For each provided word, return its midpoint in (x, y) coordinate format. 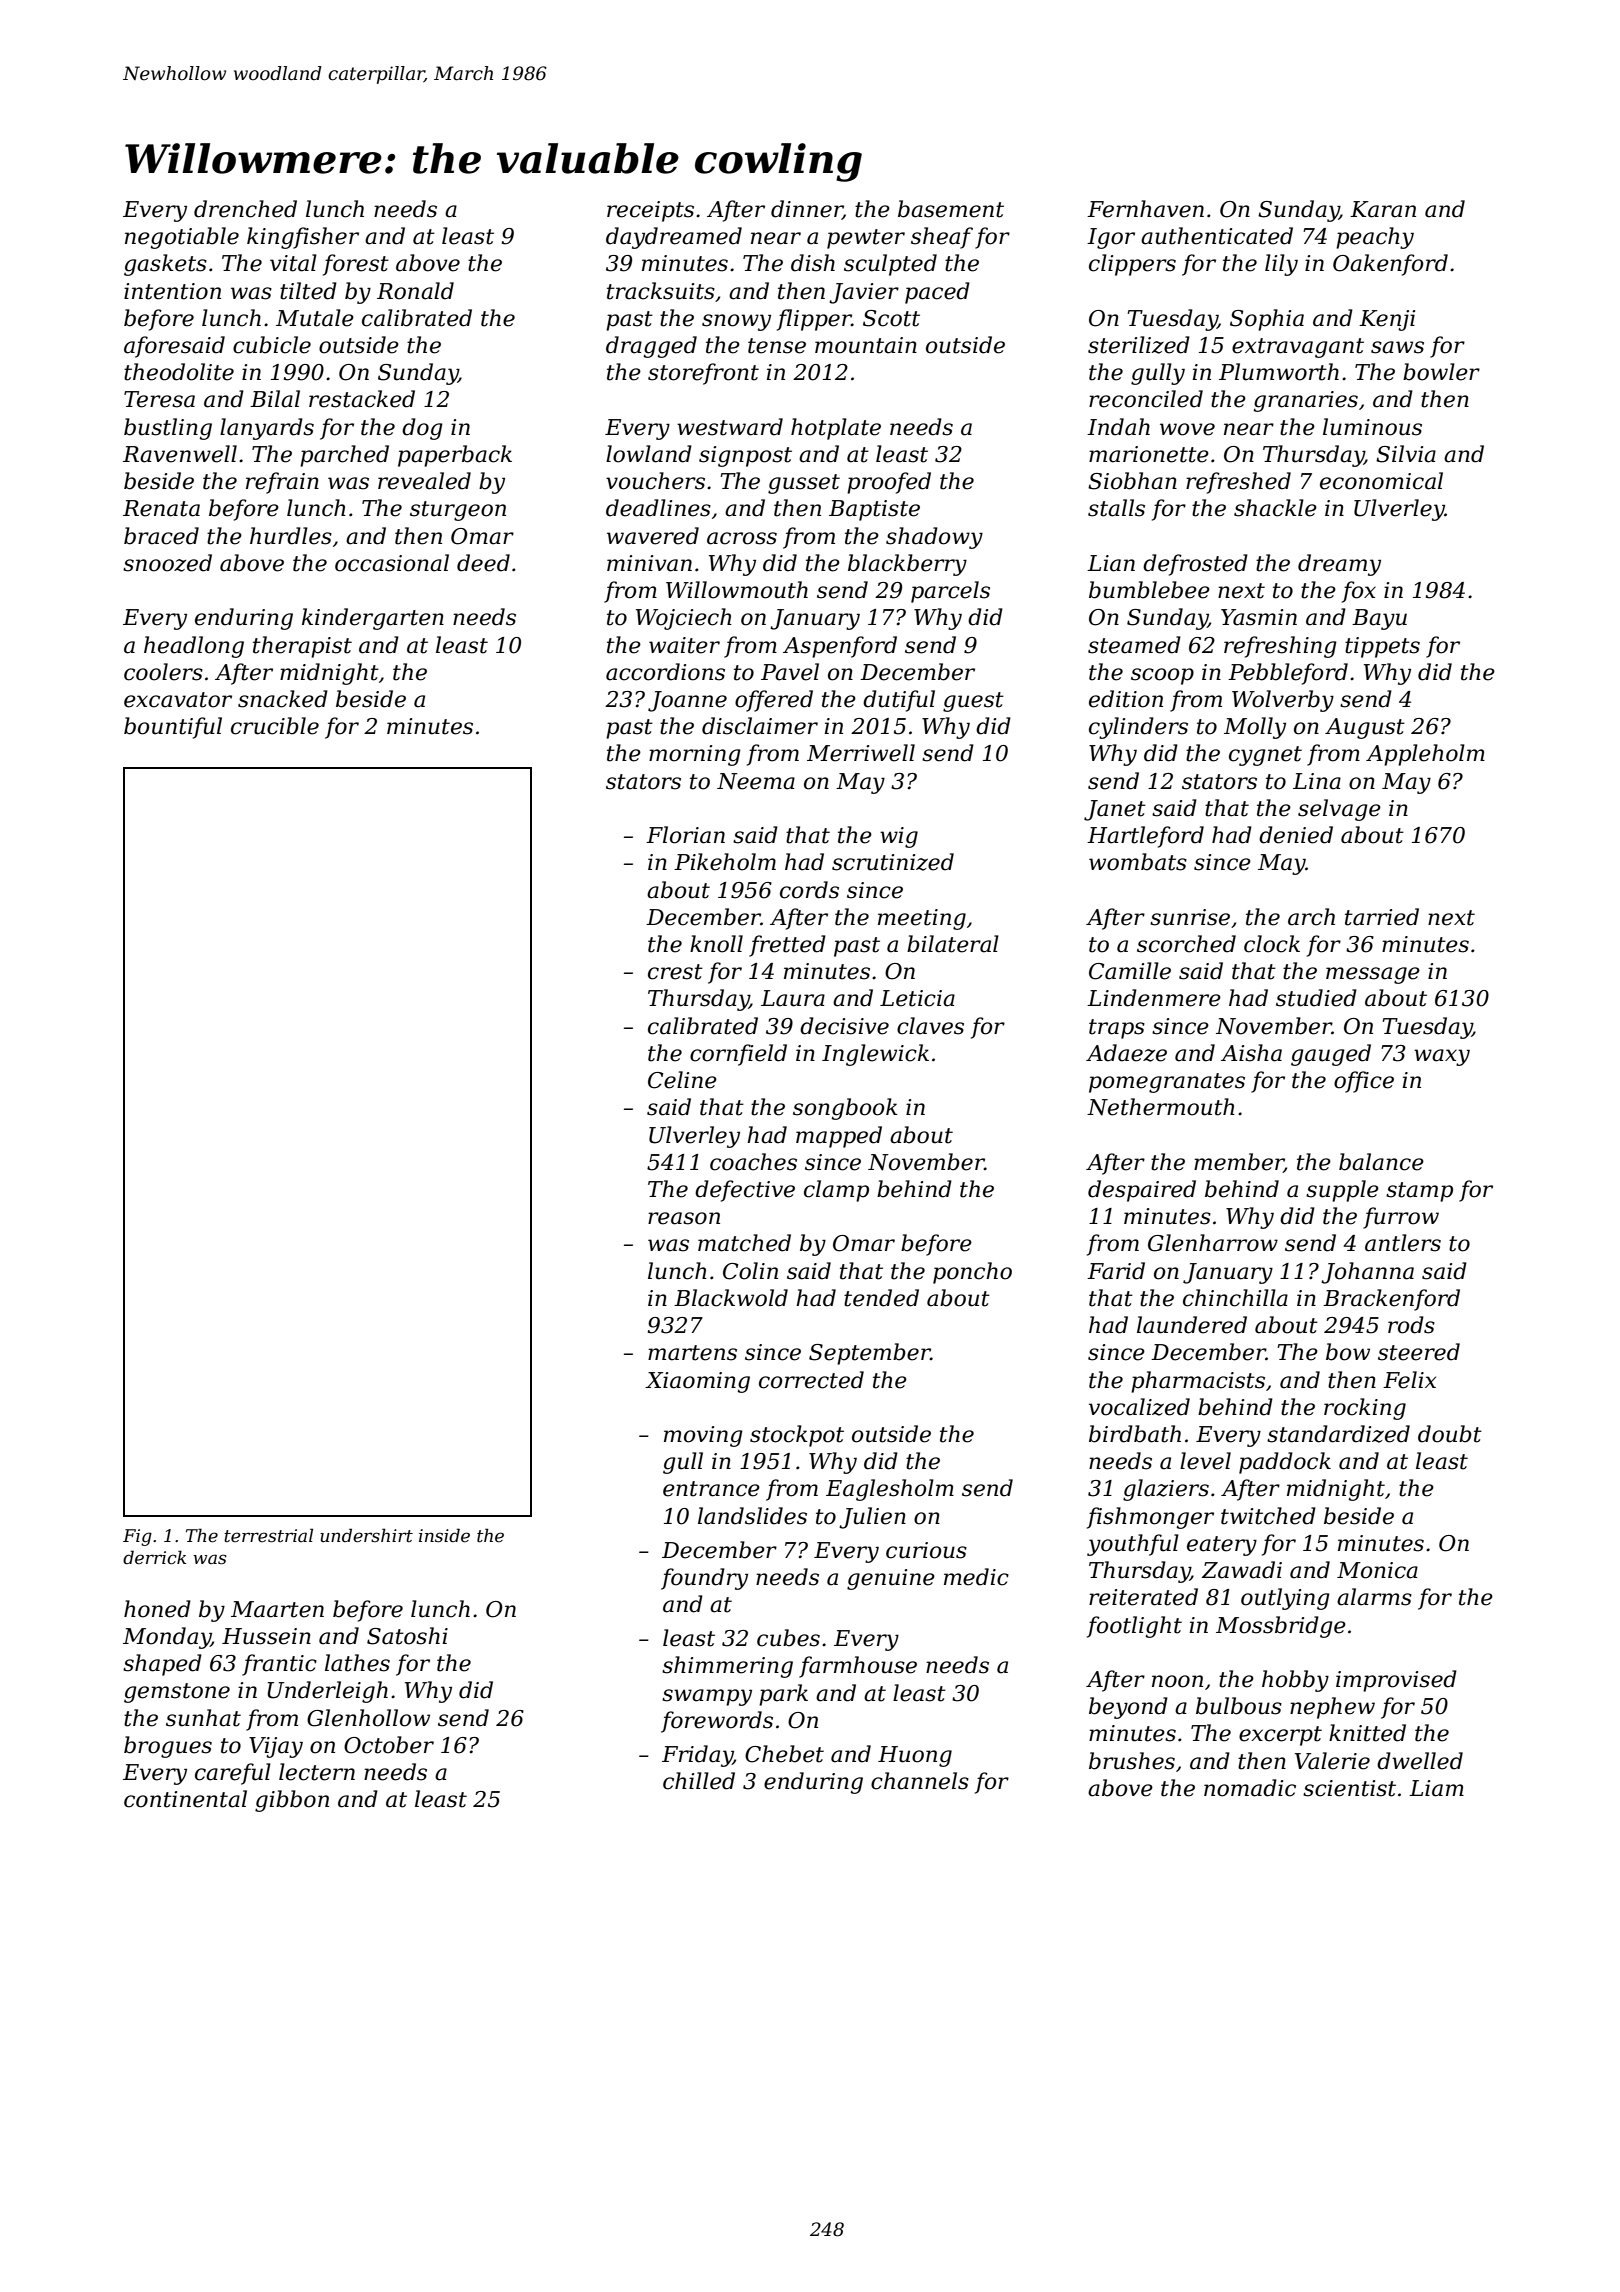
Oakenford (1390, 265)
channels (920, 1781)
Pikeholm (725, 862)
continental (185, 1799)
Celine (682, 1080)
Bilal (275, 399)
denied (1296, 835)
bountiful (173, 728)
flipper (814, 320)
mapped (839, 1137)
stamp (1419, 1192)
